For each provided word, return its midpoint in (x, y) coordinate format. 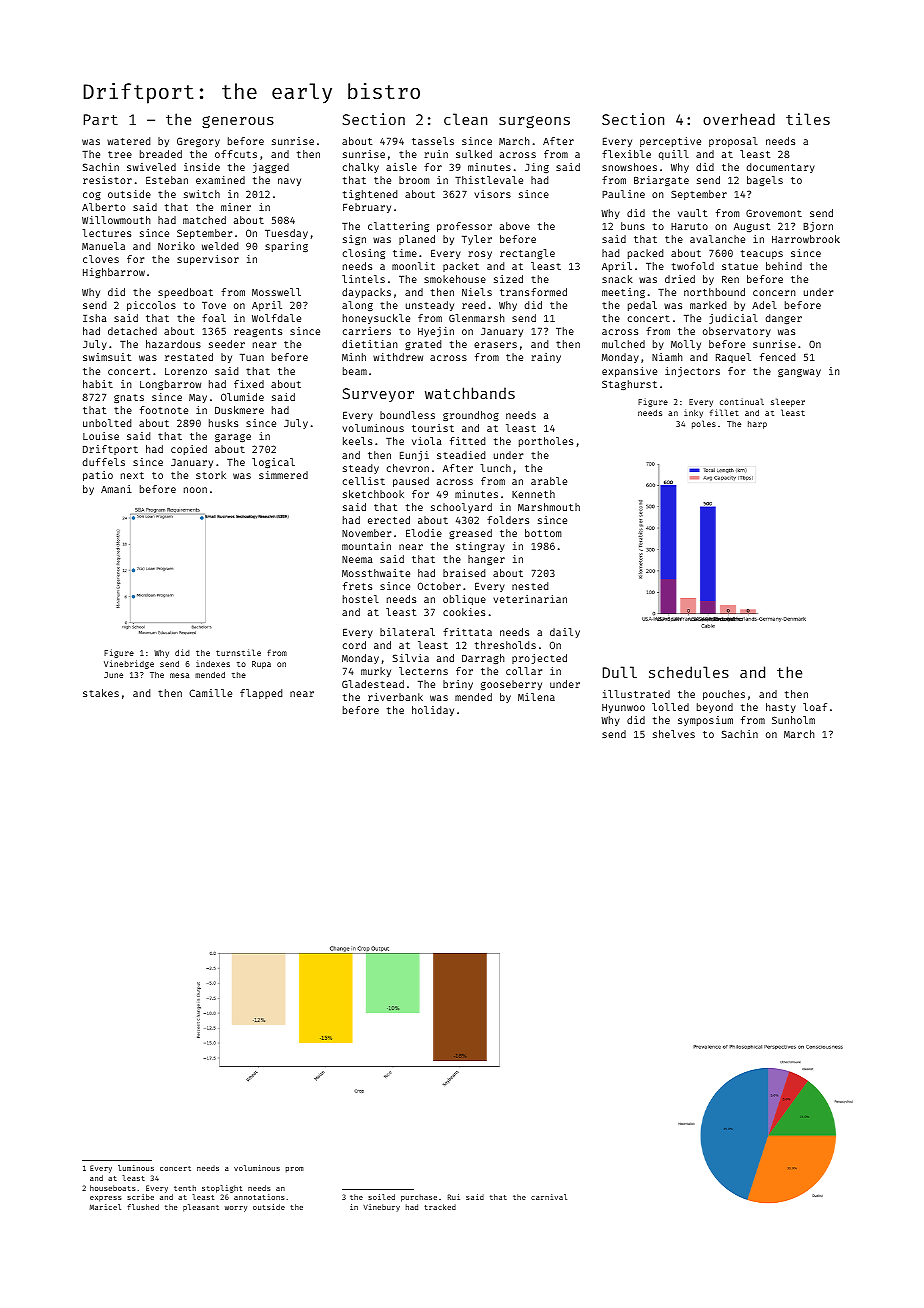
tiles (808, 119)
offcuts (236, 154)
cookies (464, 612)
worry (235, 1209)
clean (465, 119)
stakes (101, 693)
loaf (815, 707)
